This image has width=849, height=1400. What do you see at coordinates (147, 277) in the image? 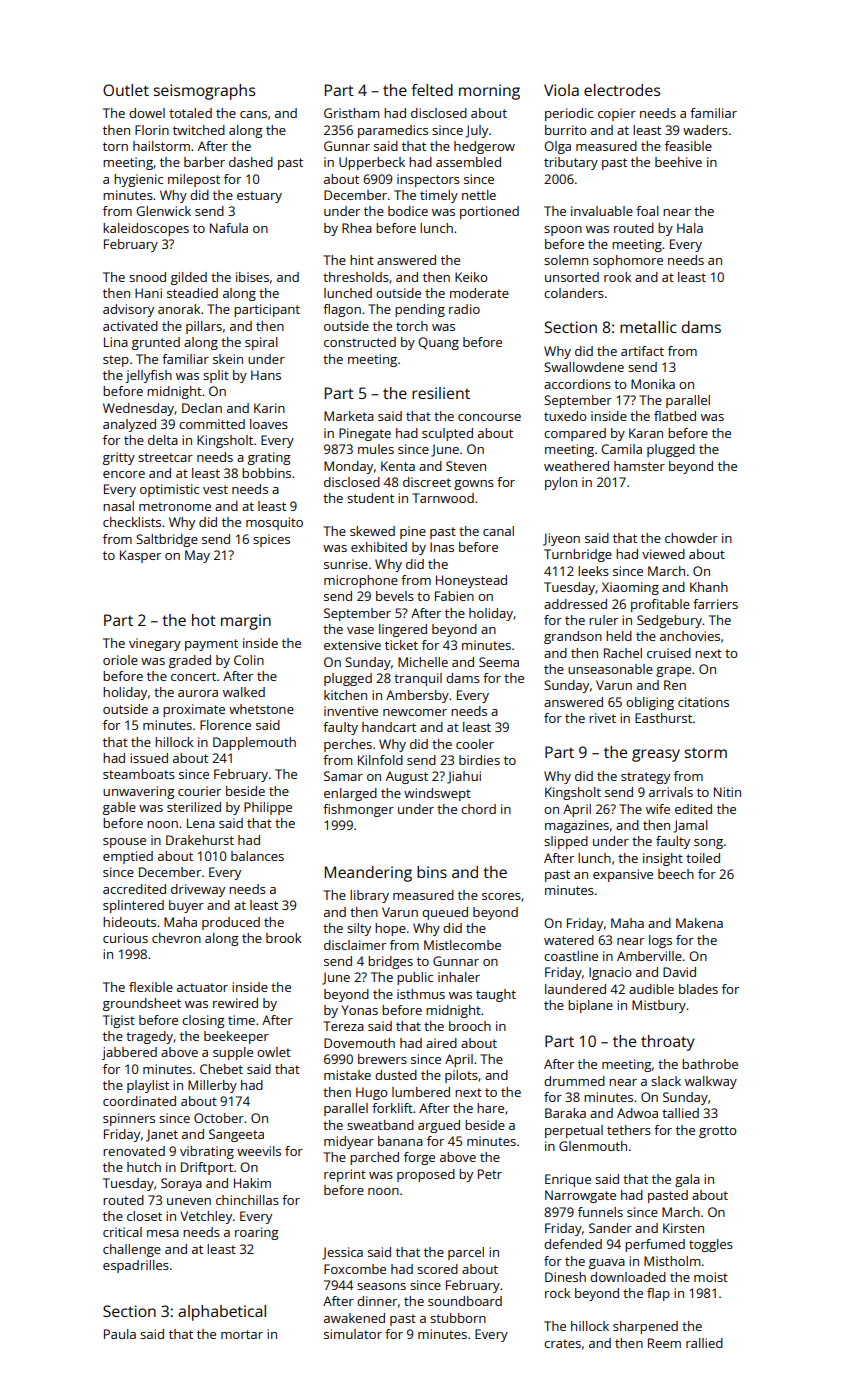
I see `snood` at bounding box center [147, 277].
